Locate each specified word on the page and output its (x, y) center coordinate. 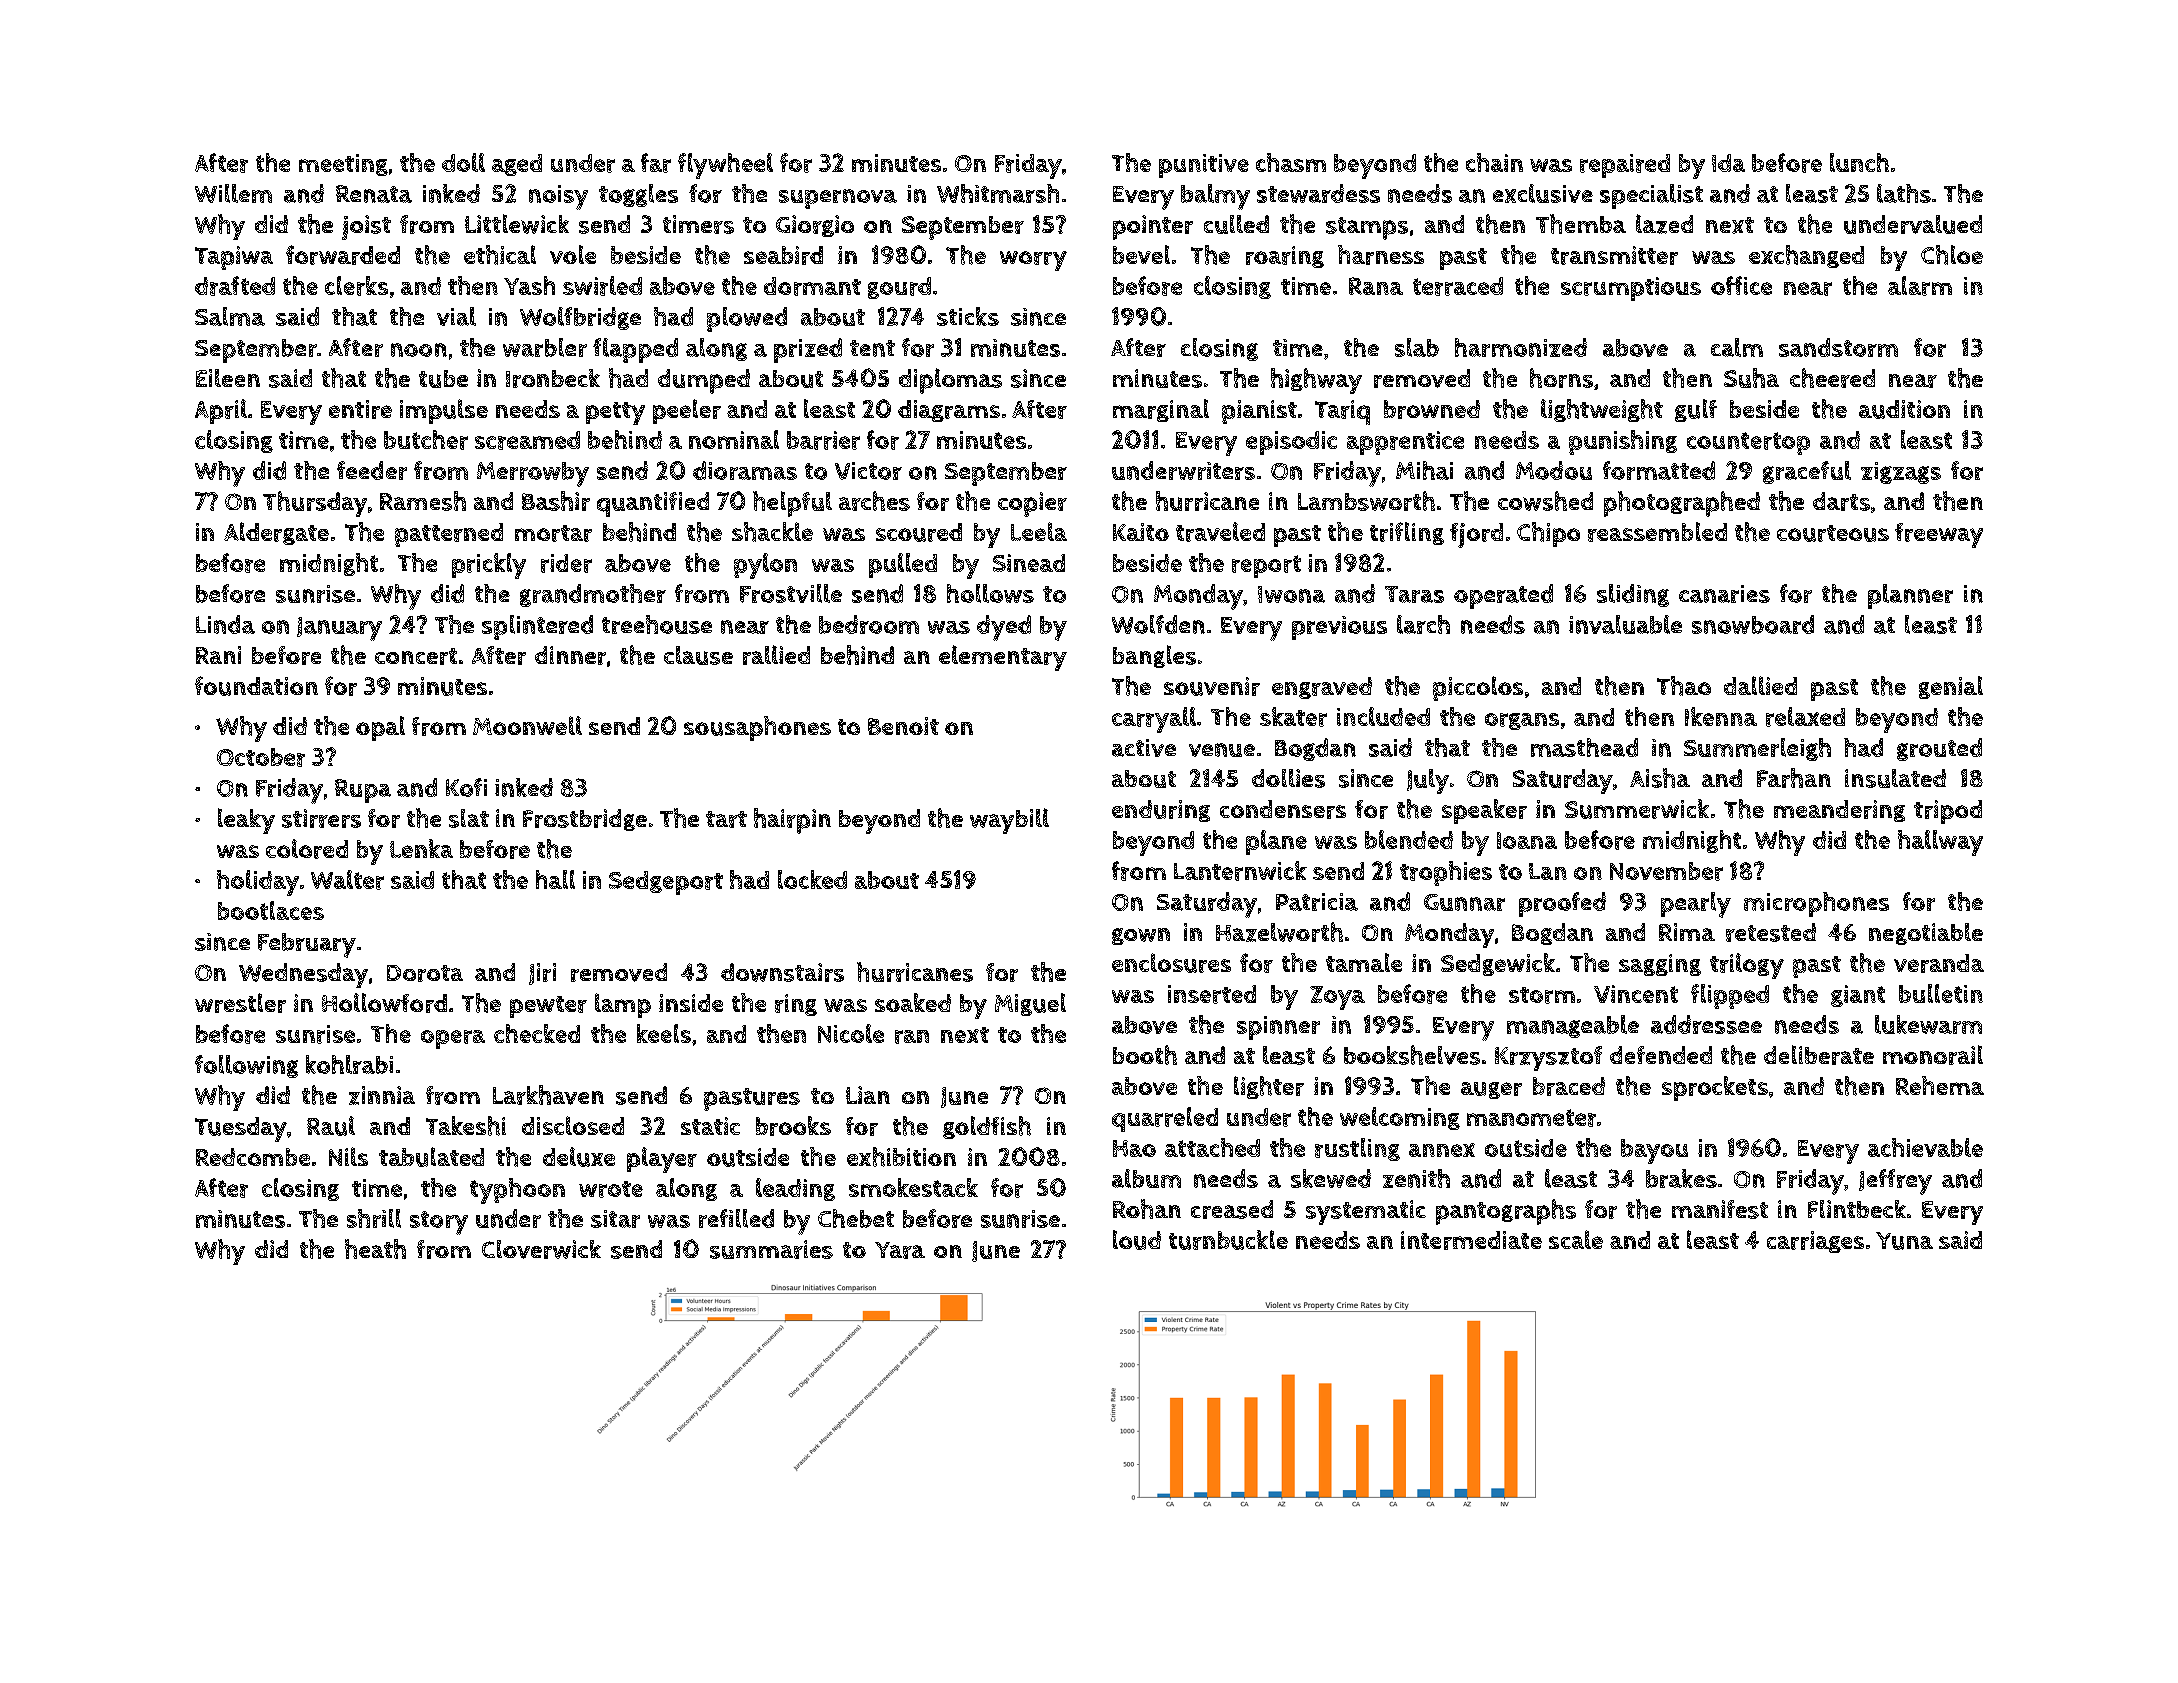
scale (1576, 1239)
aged (517, 165)
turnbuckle (1228, 1240)
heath (375, 1249)
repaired (1625, 166)
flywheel (725, 166)
